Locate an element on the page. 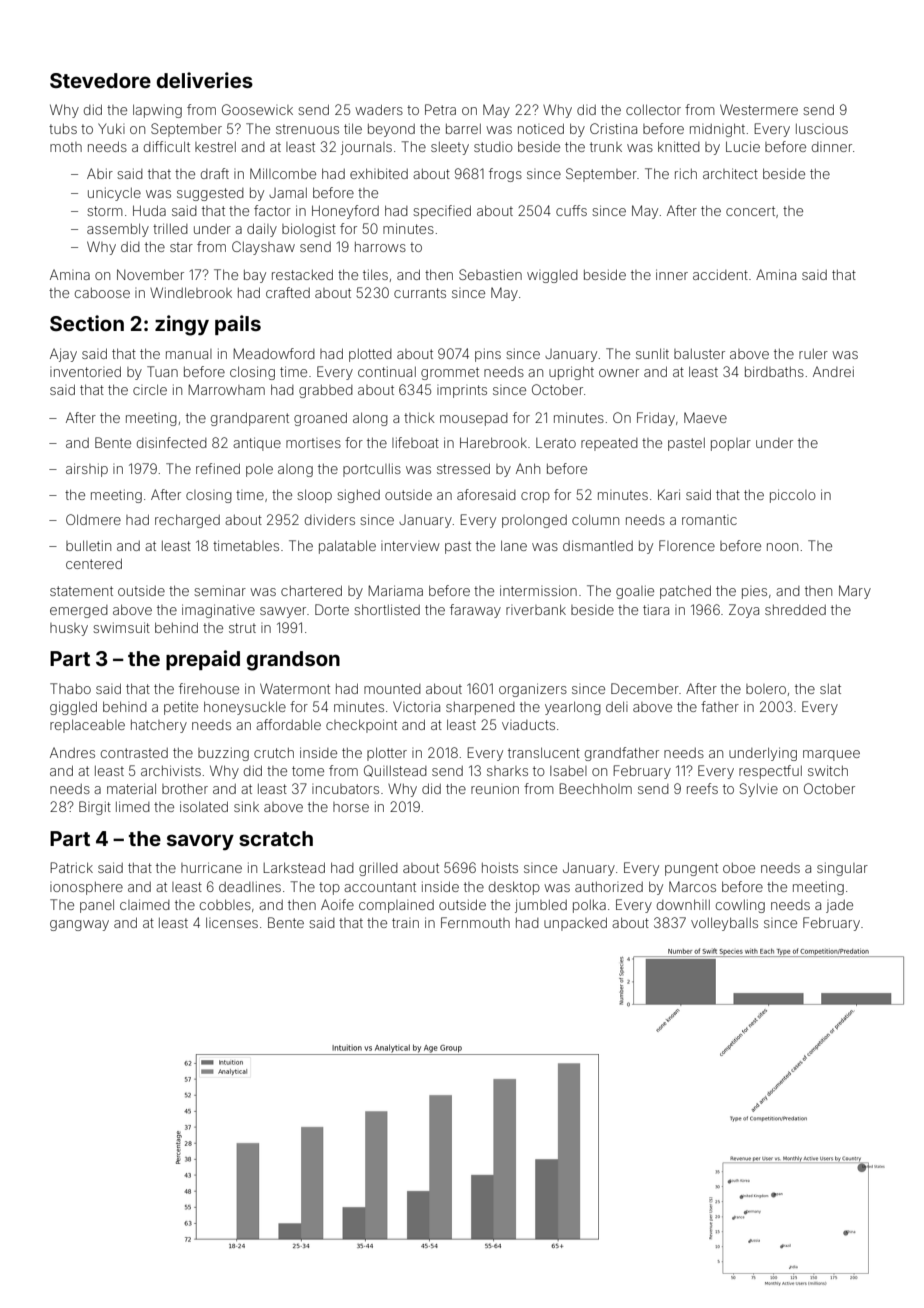  Petra is located at coordinates (440, 109).
